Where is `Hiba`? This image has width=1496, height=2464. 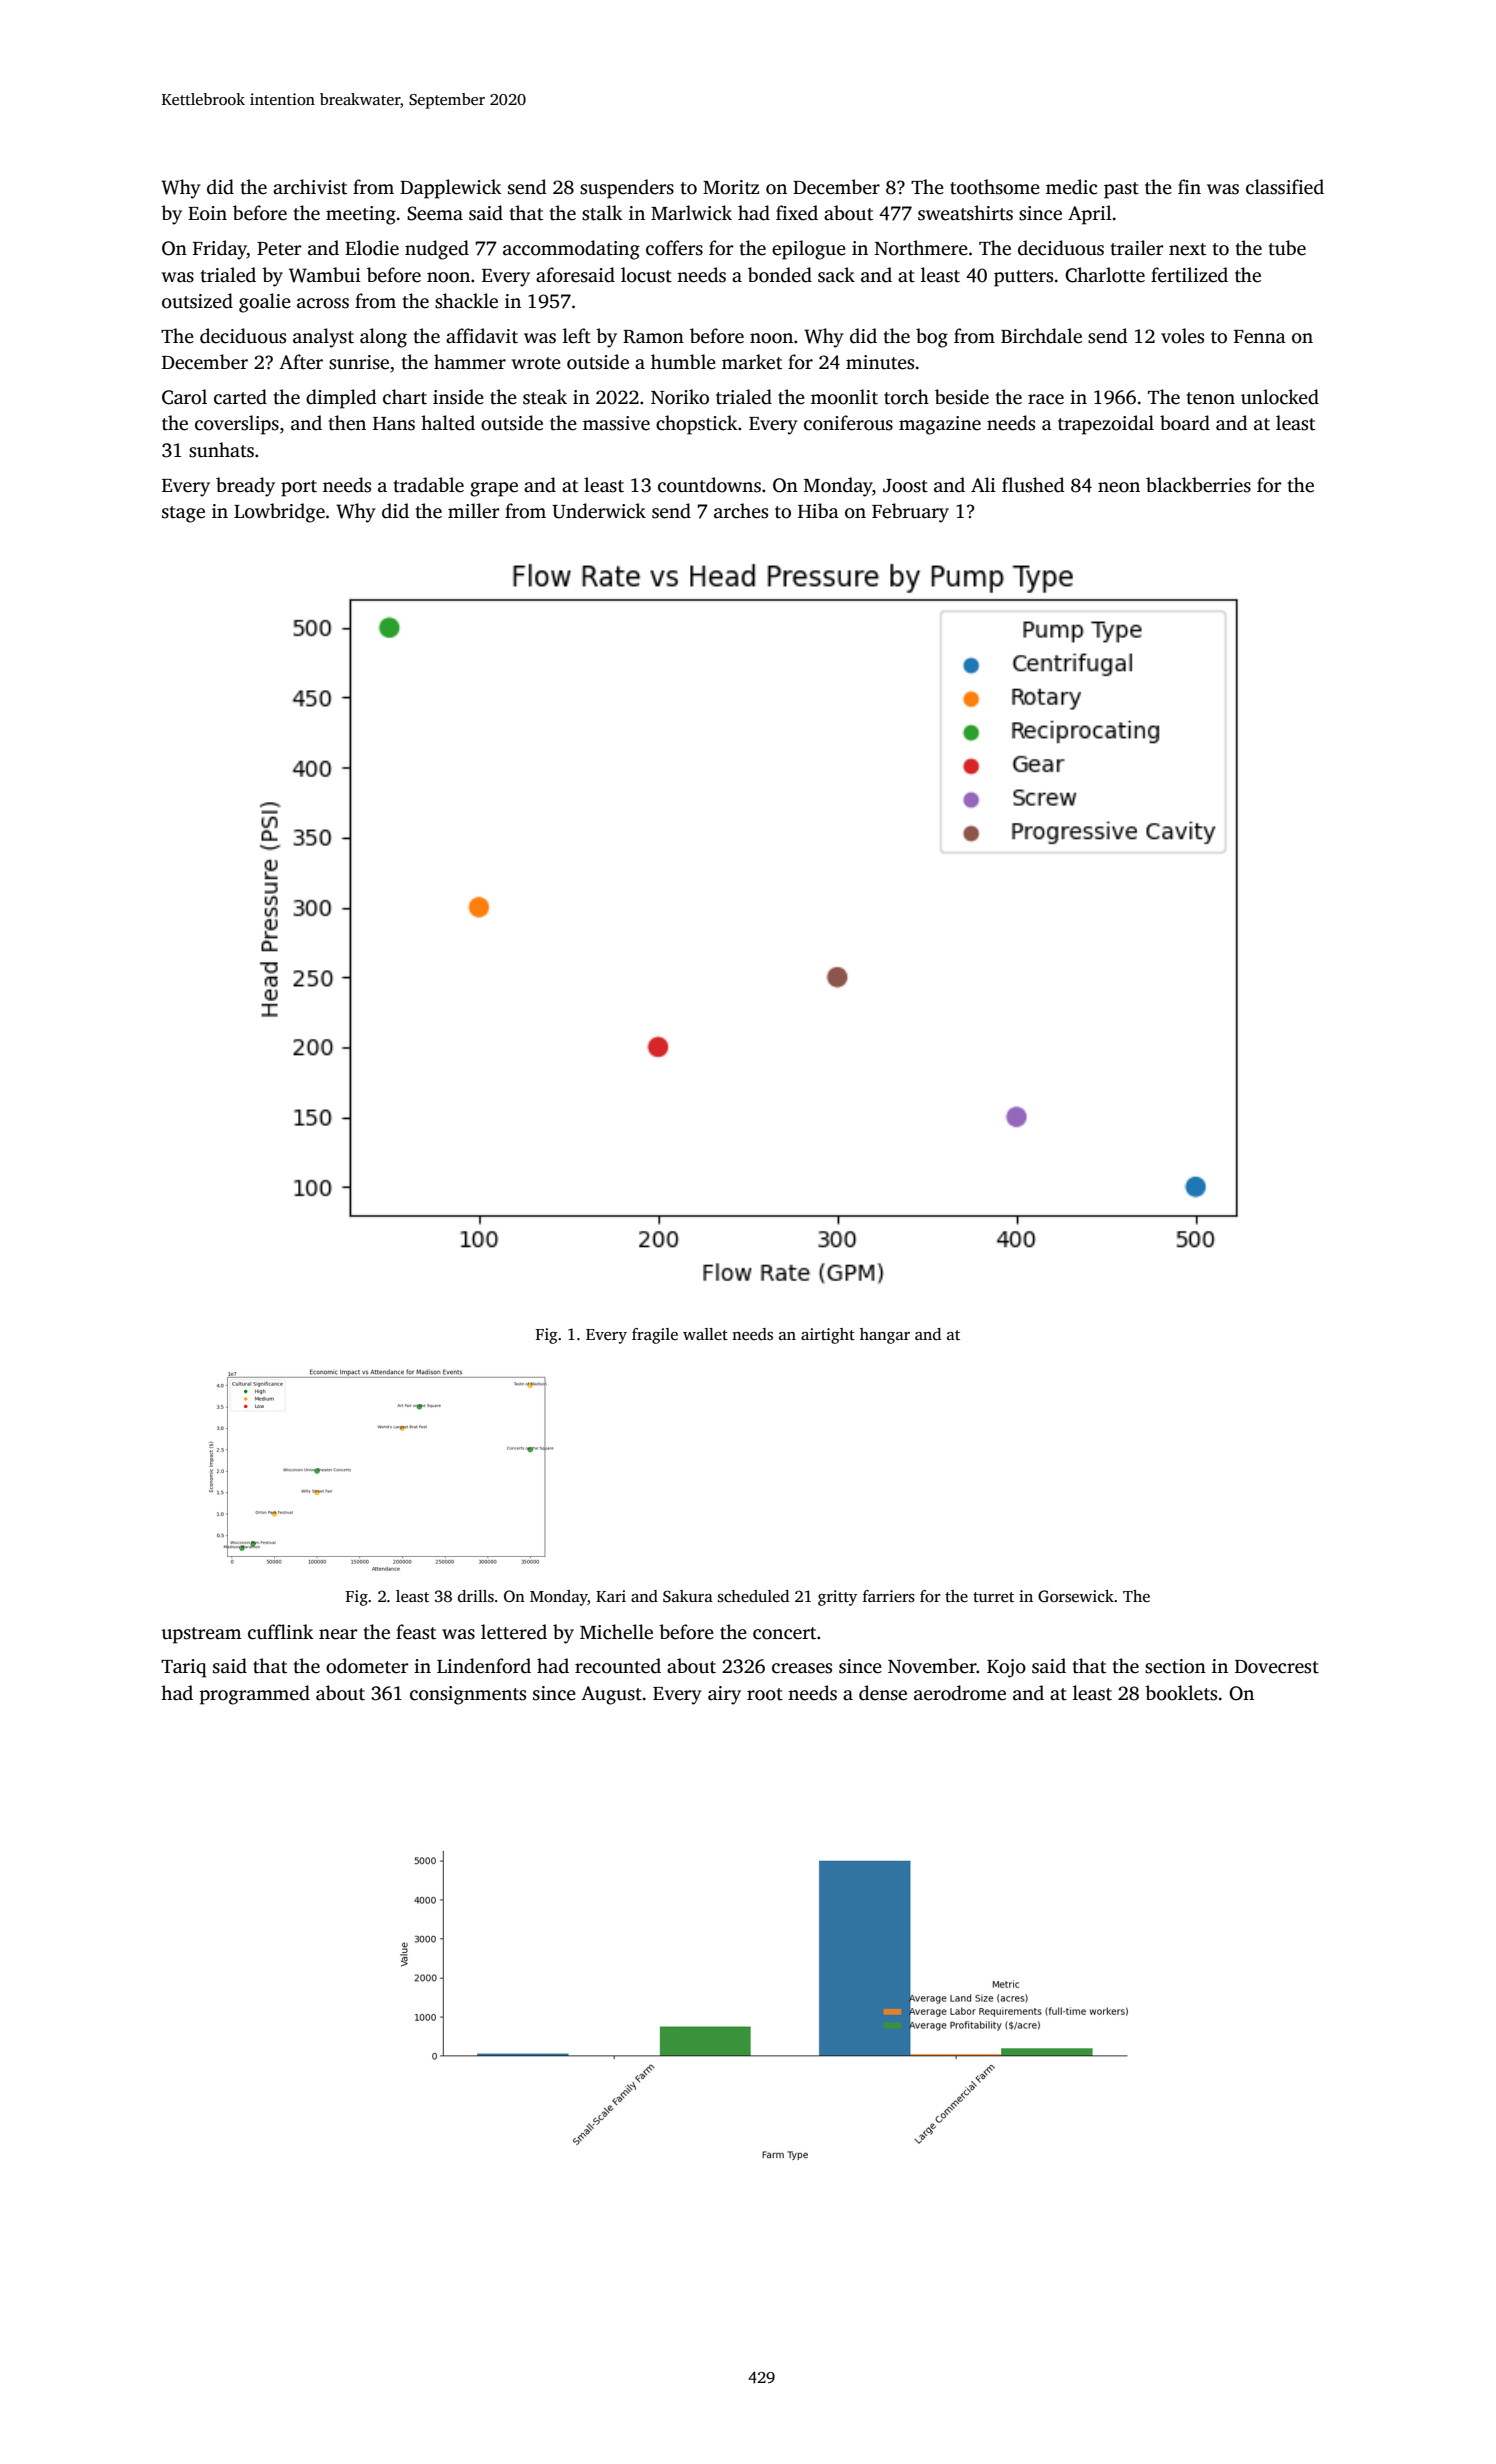 Hiba is located at coordinates (818, 511).
